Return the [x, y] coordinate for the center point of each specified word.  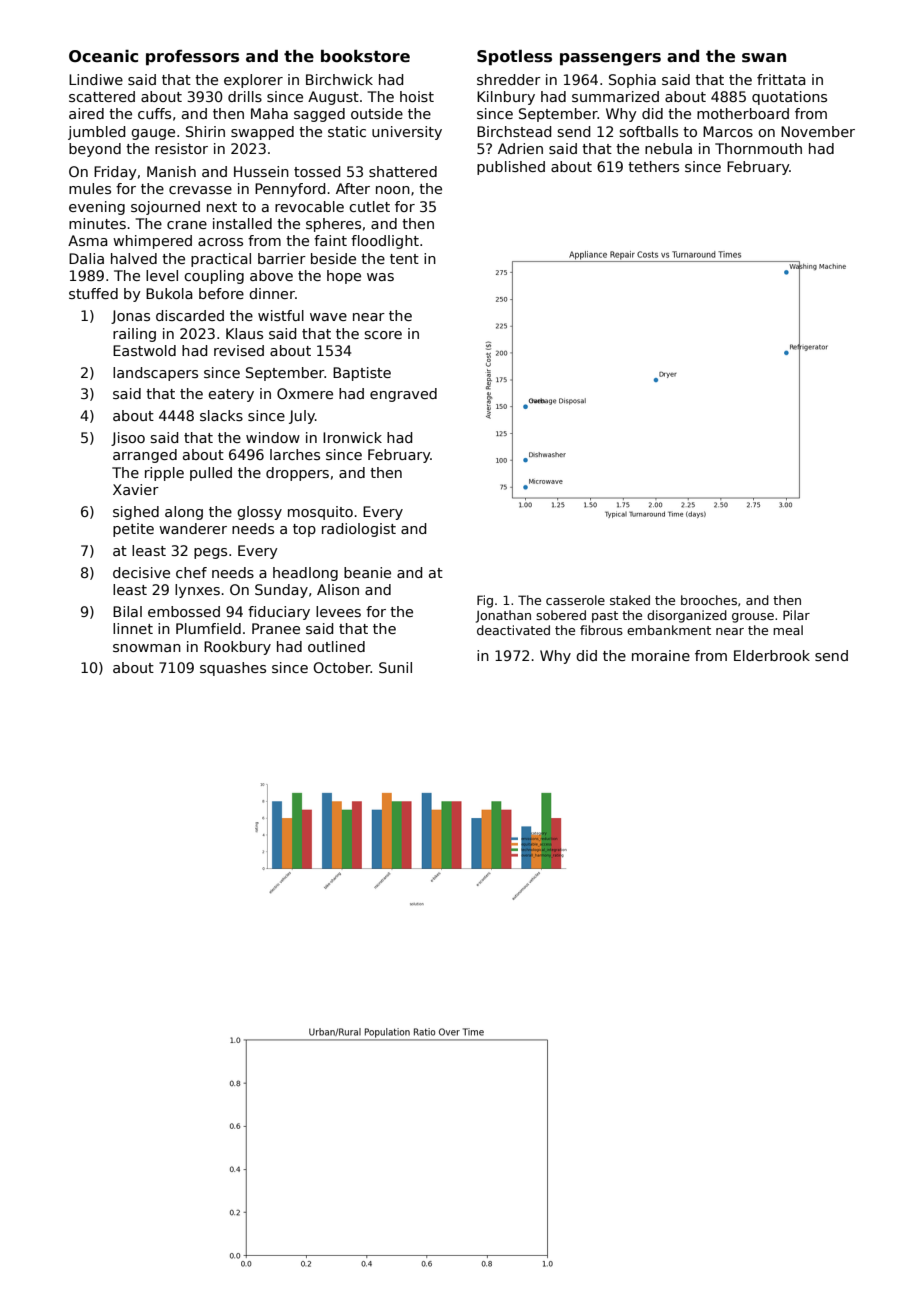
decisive [141, 572]
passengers [610, 59]
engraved [403, 395]
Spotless [514, 57]
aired [86, 113]
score [383, 335]
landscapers [155, 374]
